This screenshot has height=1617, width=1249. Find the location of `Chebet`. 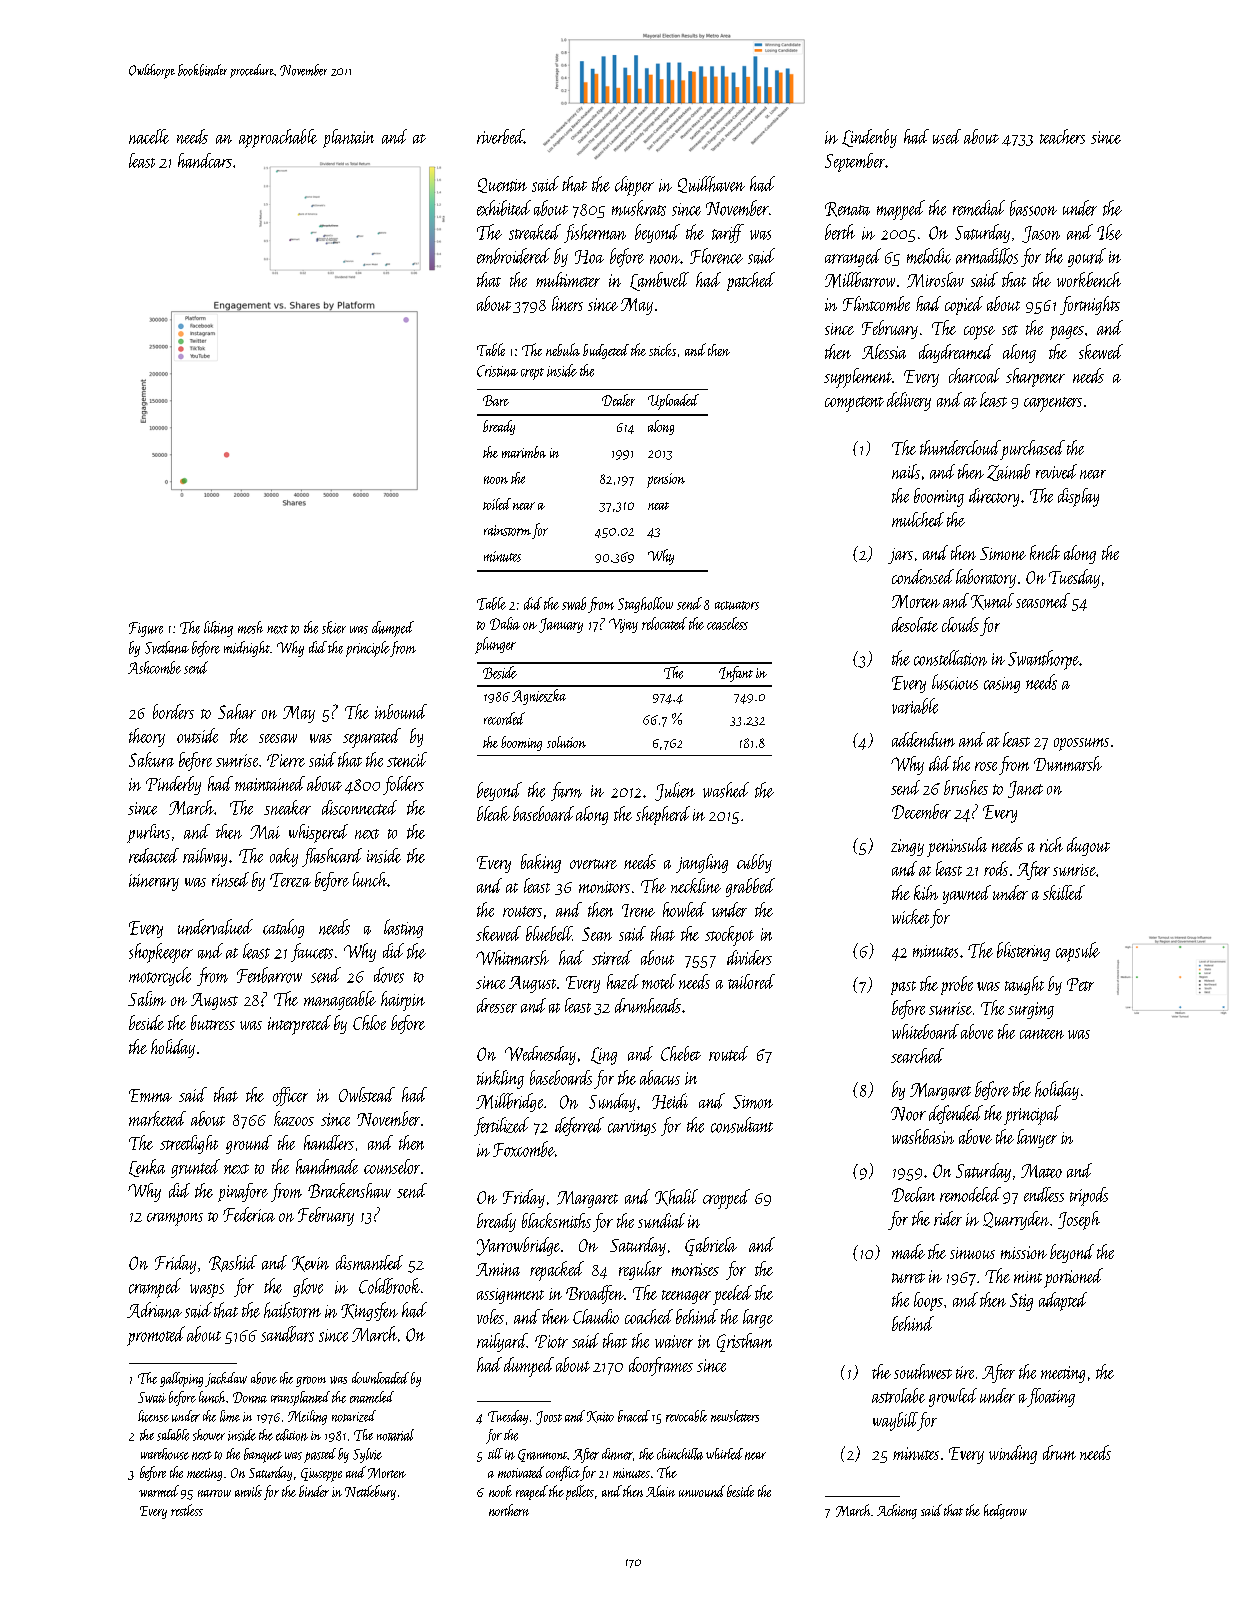

Chebet is located at coordinates (681, 1053).
